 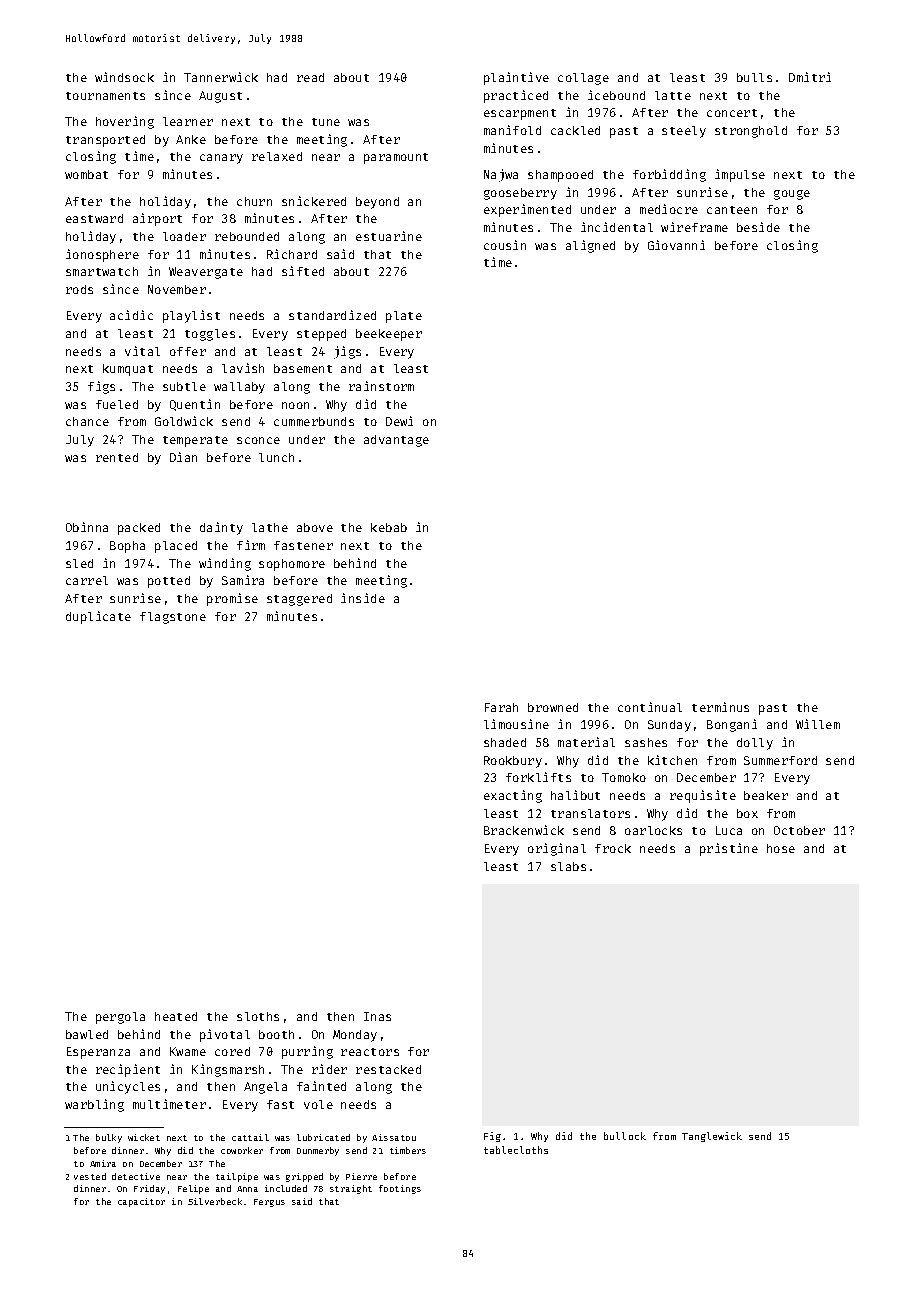 What do you see at coordinates (732, 725) in the screenshot?
I see `Bongani` at bounding box center [732, 725].
